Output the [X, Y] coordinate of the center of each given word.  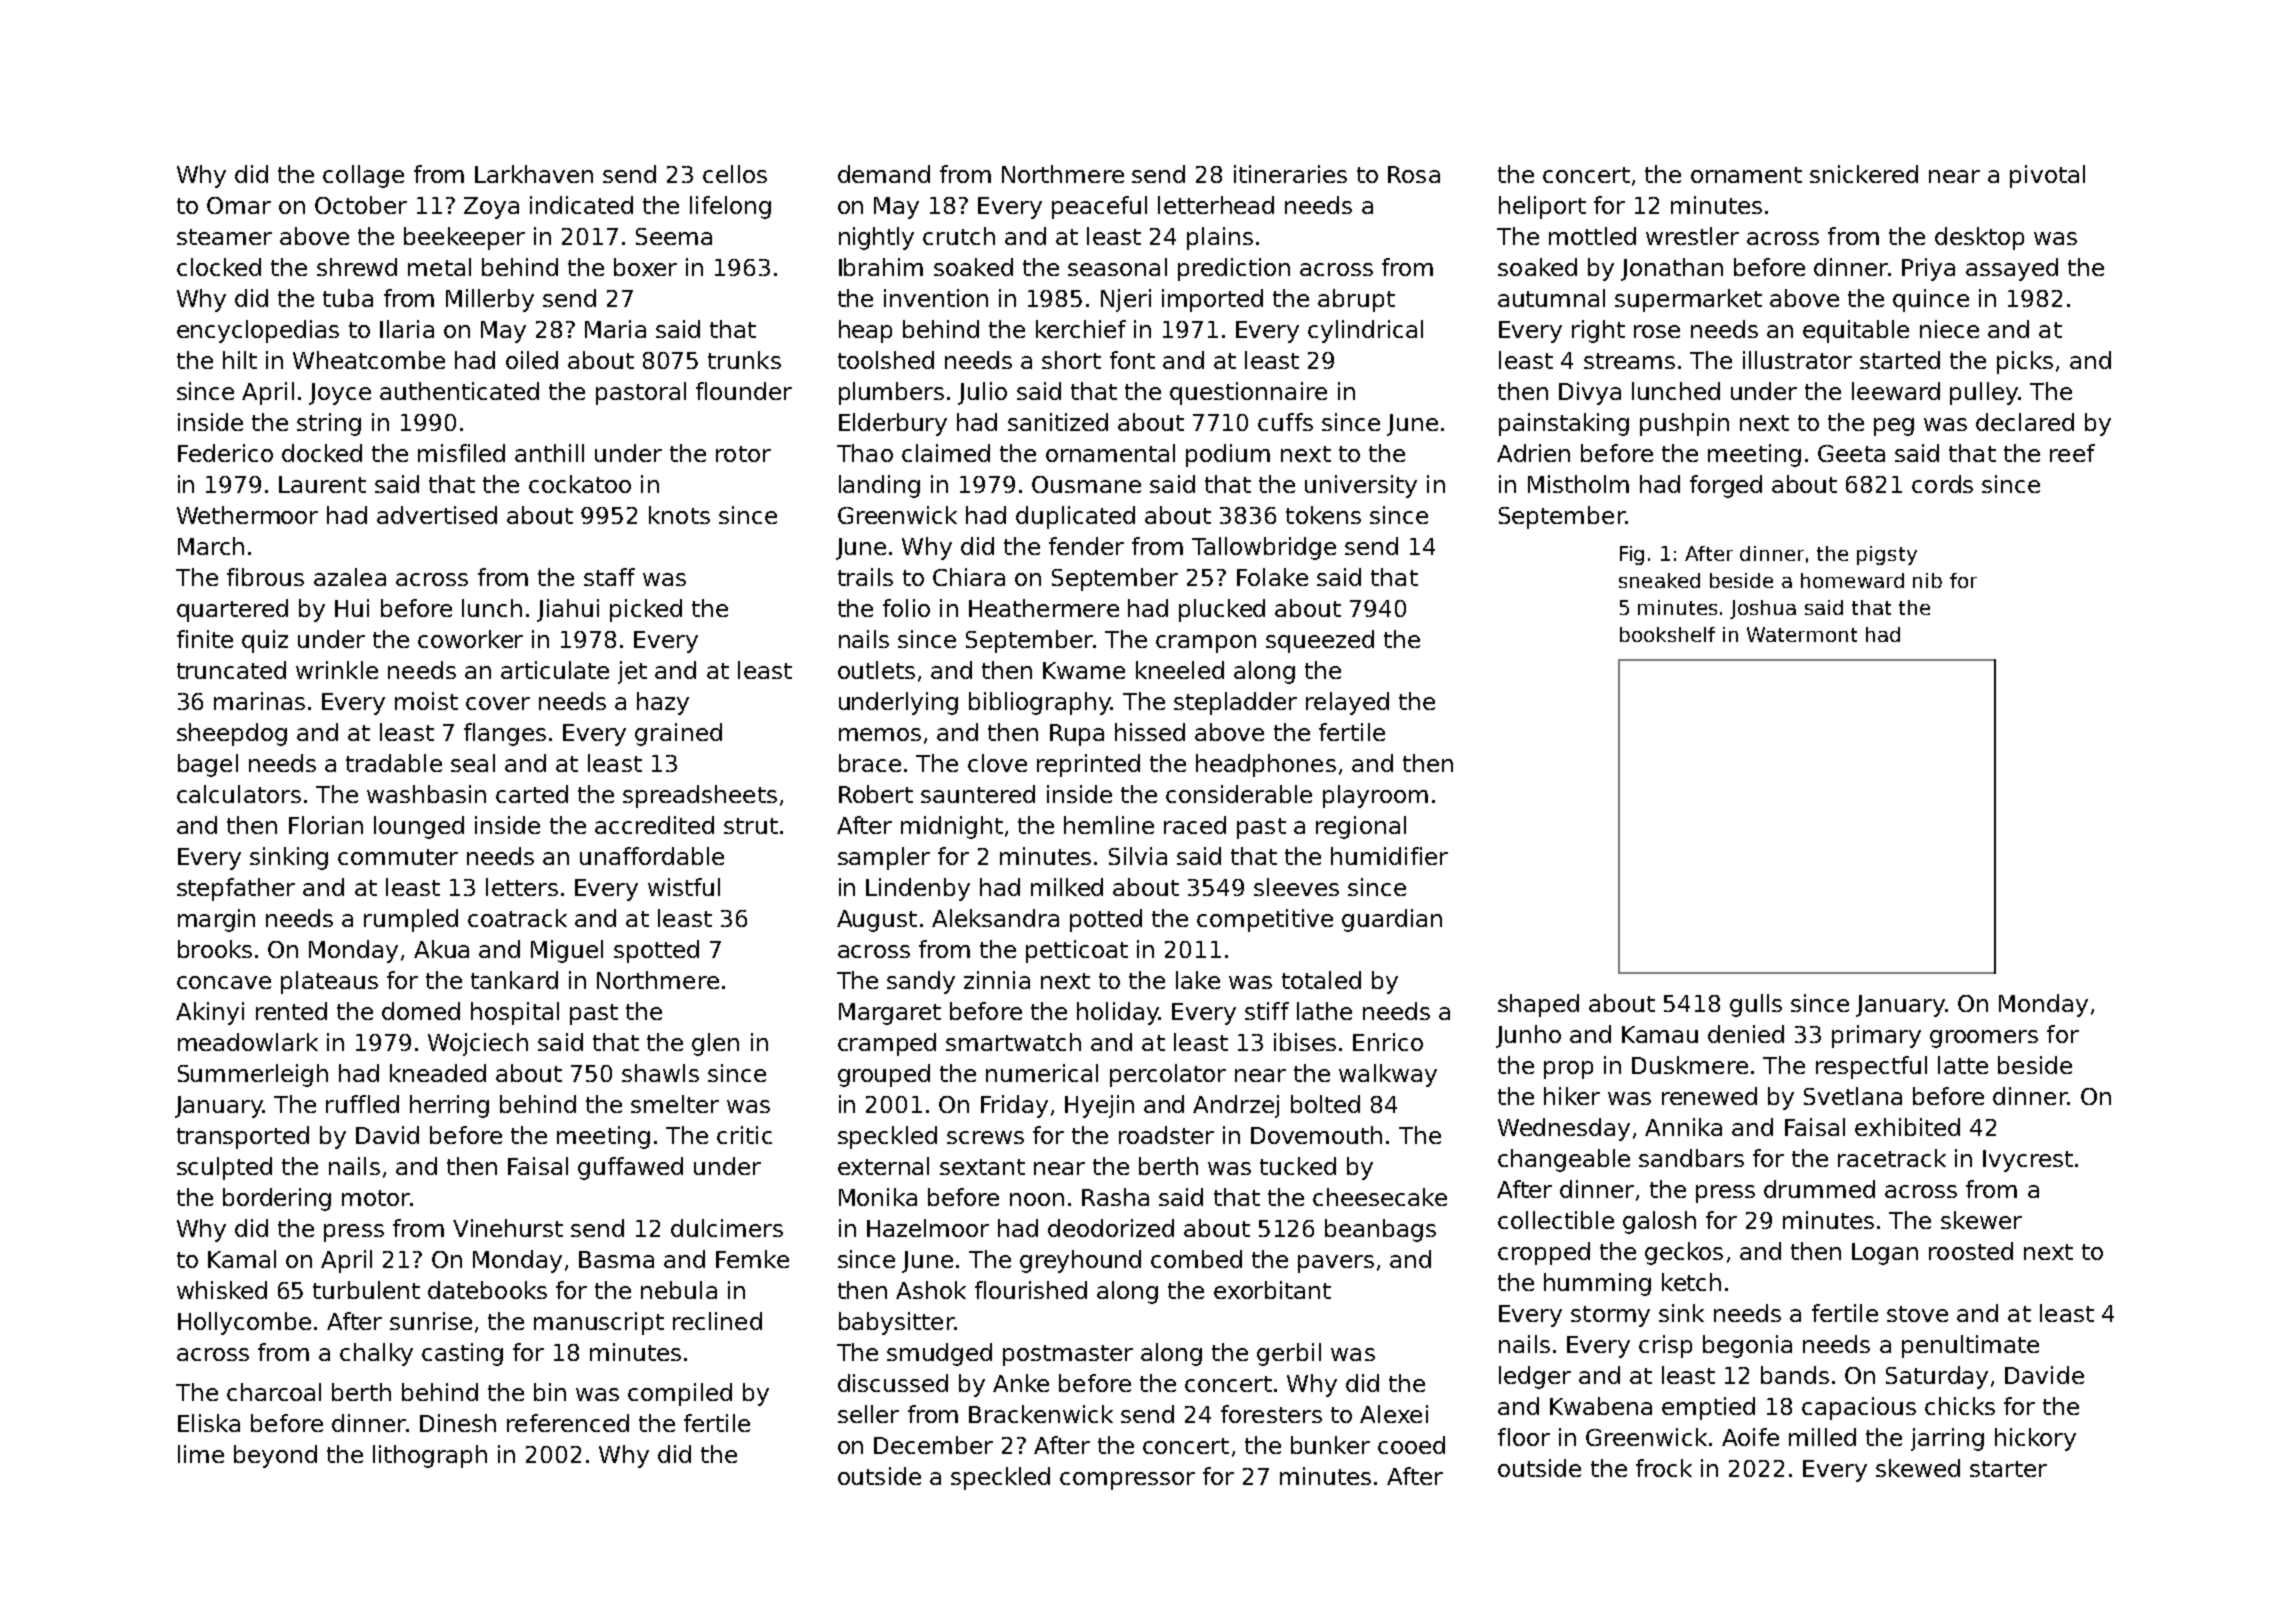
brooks [215, 949]
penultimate [1970, 1346]
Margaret [890, 1014]
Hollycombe [244, 1323]
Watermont [1802, 634]
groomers [1984, 1039]
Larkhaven [534, 174]
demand [884, 174]
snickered [1864, 174]
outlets [876, 670]
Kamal [242, 1259]
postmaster [1068, 1355]
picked [646, 610]
